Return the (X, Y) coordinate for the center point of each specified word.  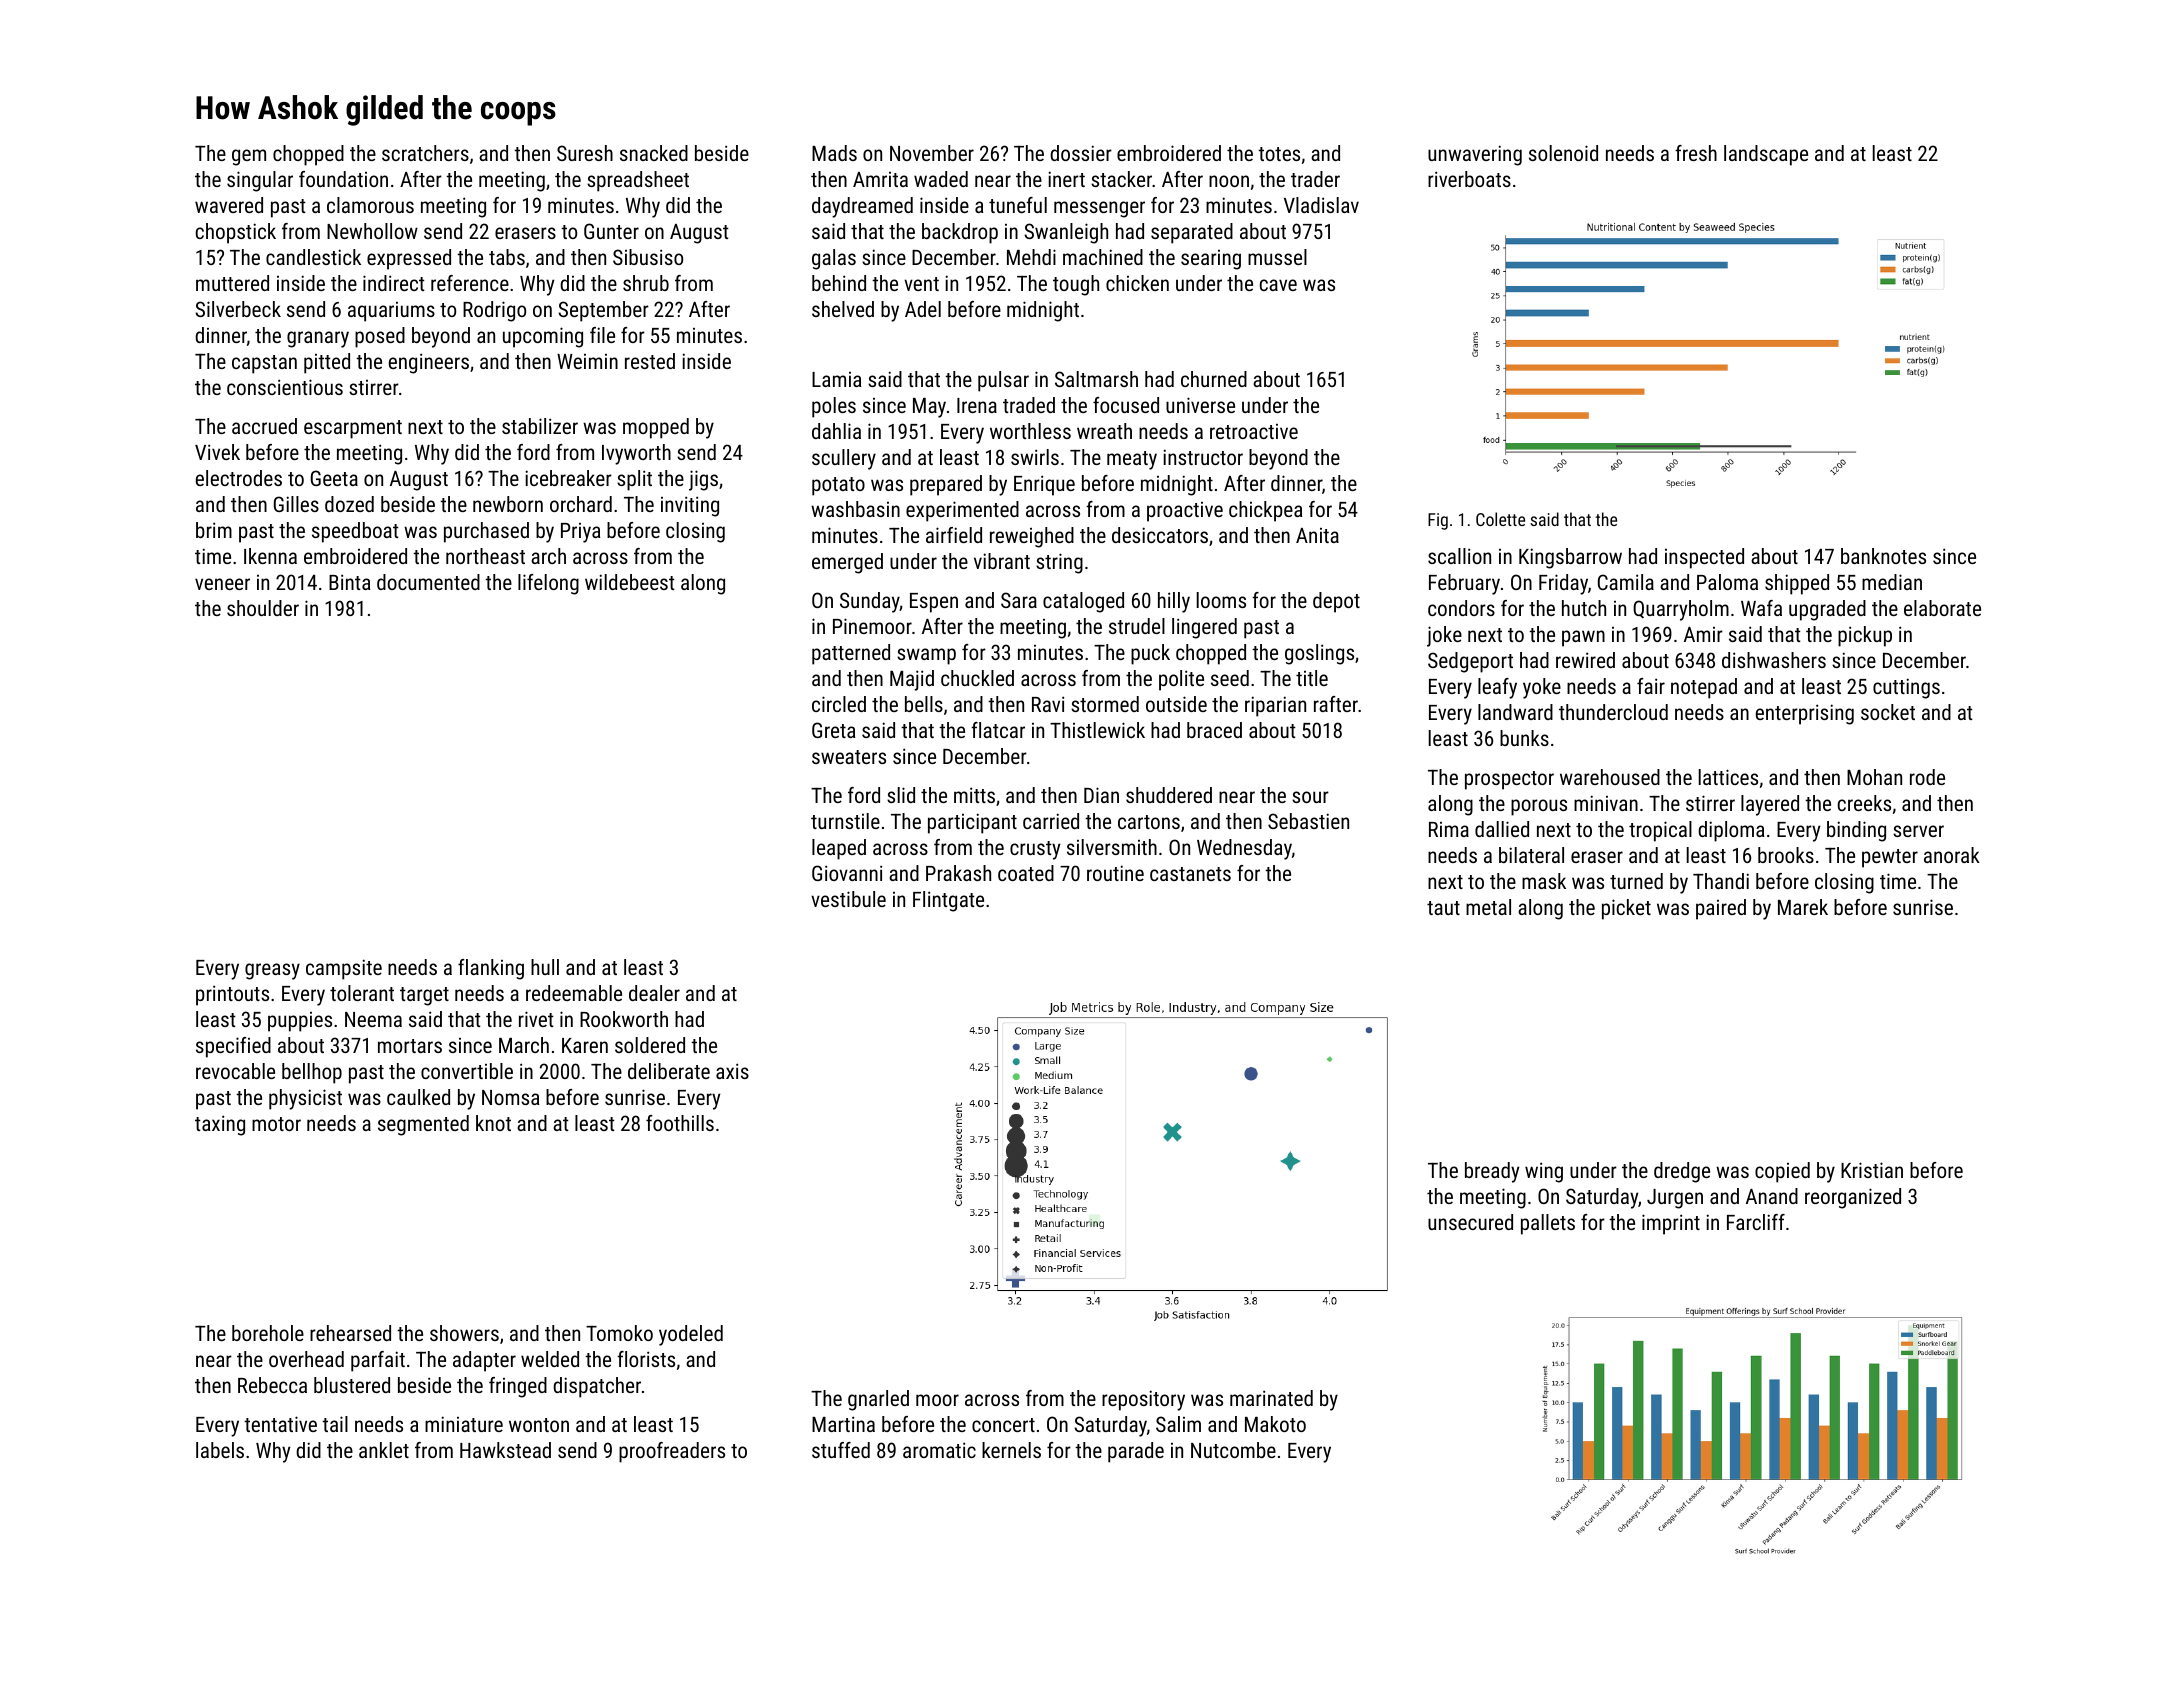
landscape (1766, 155)
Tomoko (619, 1333)
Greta (833, 730)
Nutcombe (1233, 1450)
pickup (1865, 636)
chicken (1137, 283)
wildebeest (630, 582)
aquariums (391, 312)
